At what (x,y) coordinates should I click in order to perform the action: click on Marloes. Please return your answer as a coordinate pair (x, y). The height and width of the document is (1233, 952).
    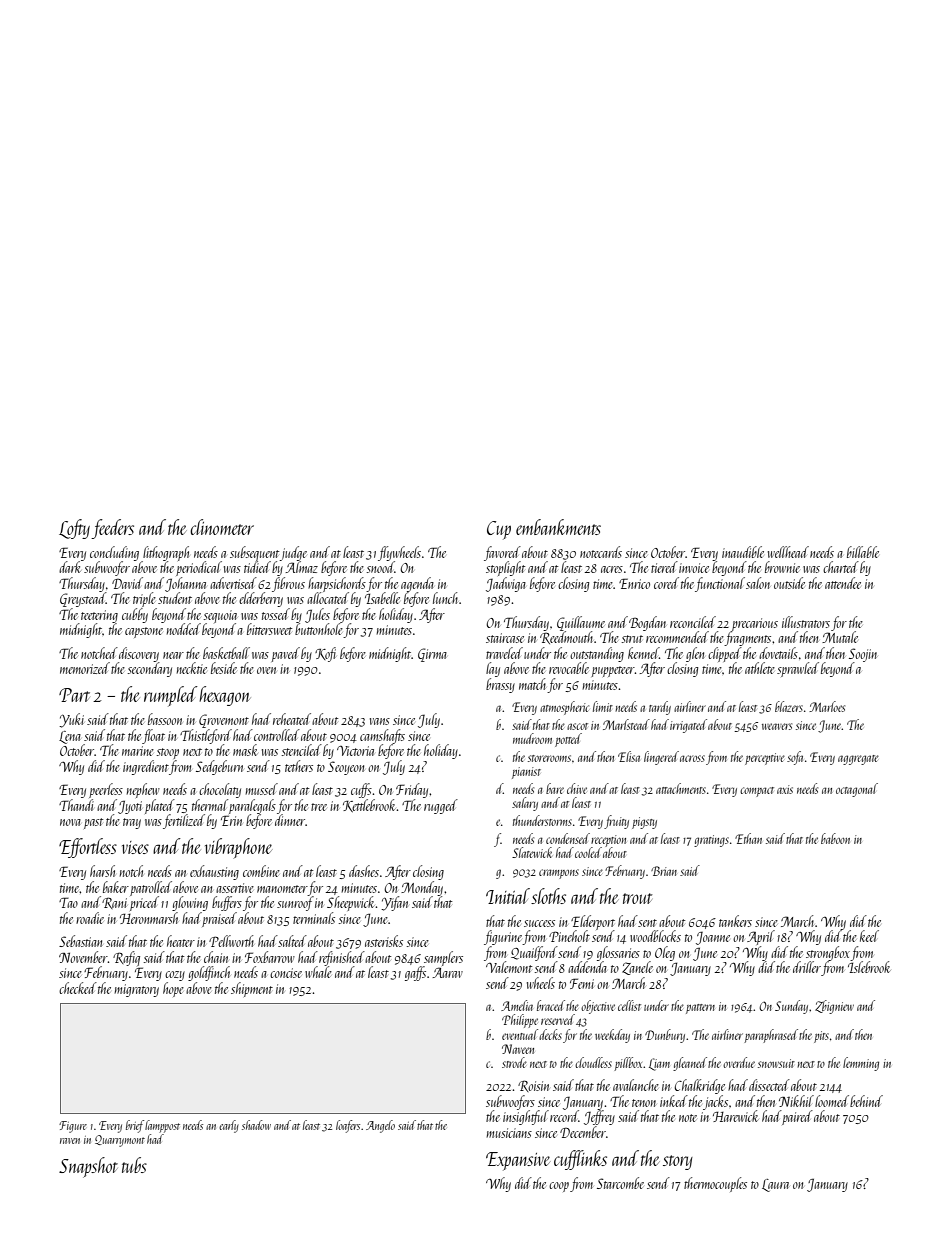
    Looking at the image, I should click on (827, 706).
